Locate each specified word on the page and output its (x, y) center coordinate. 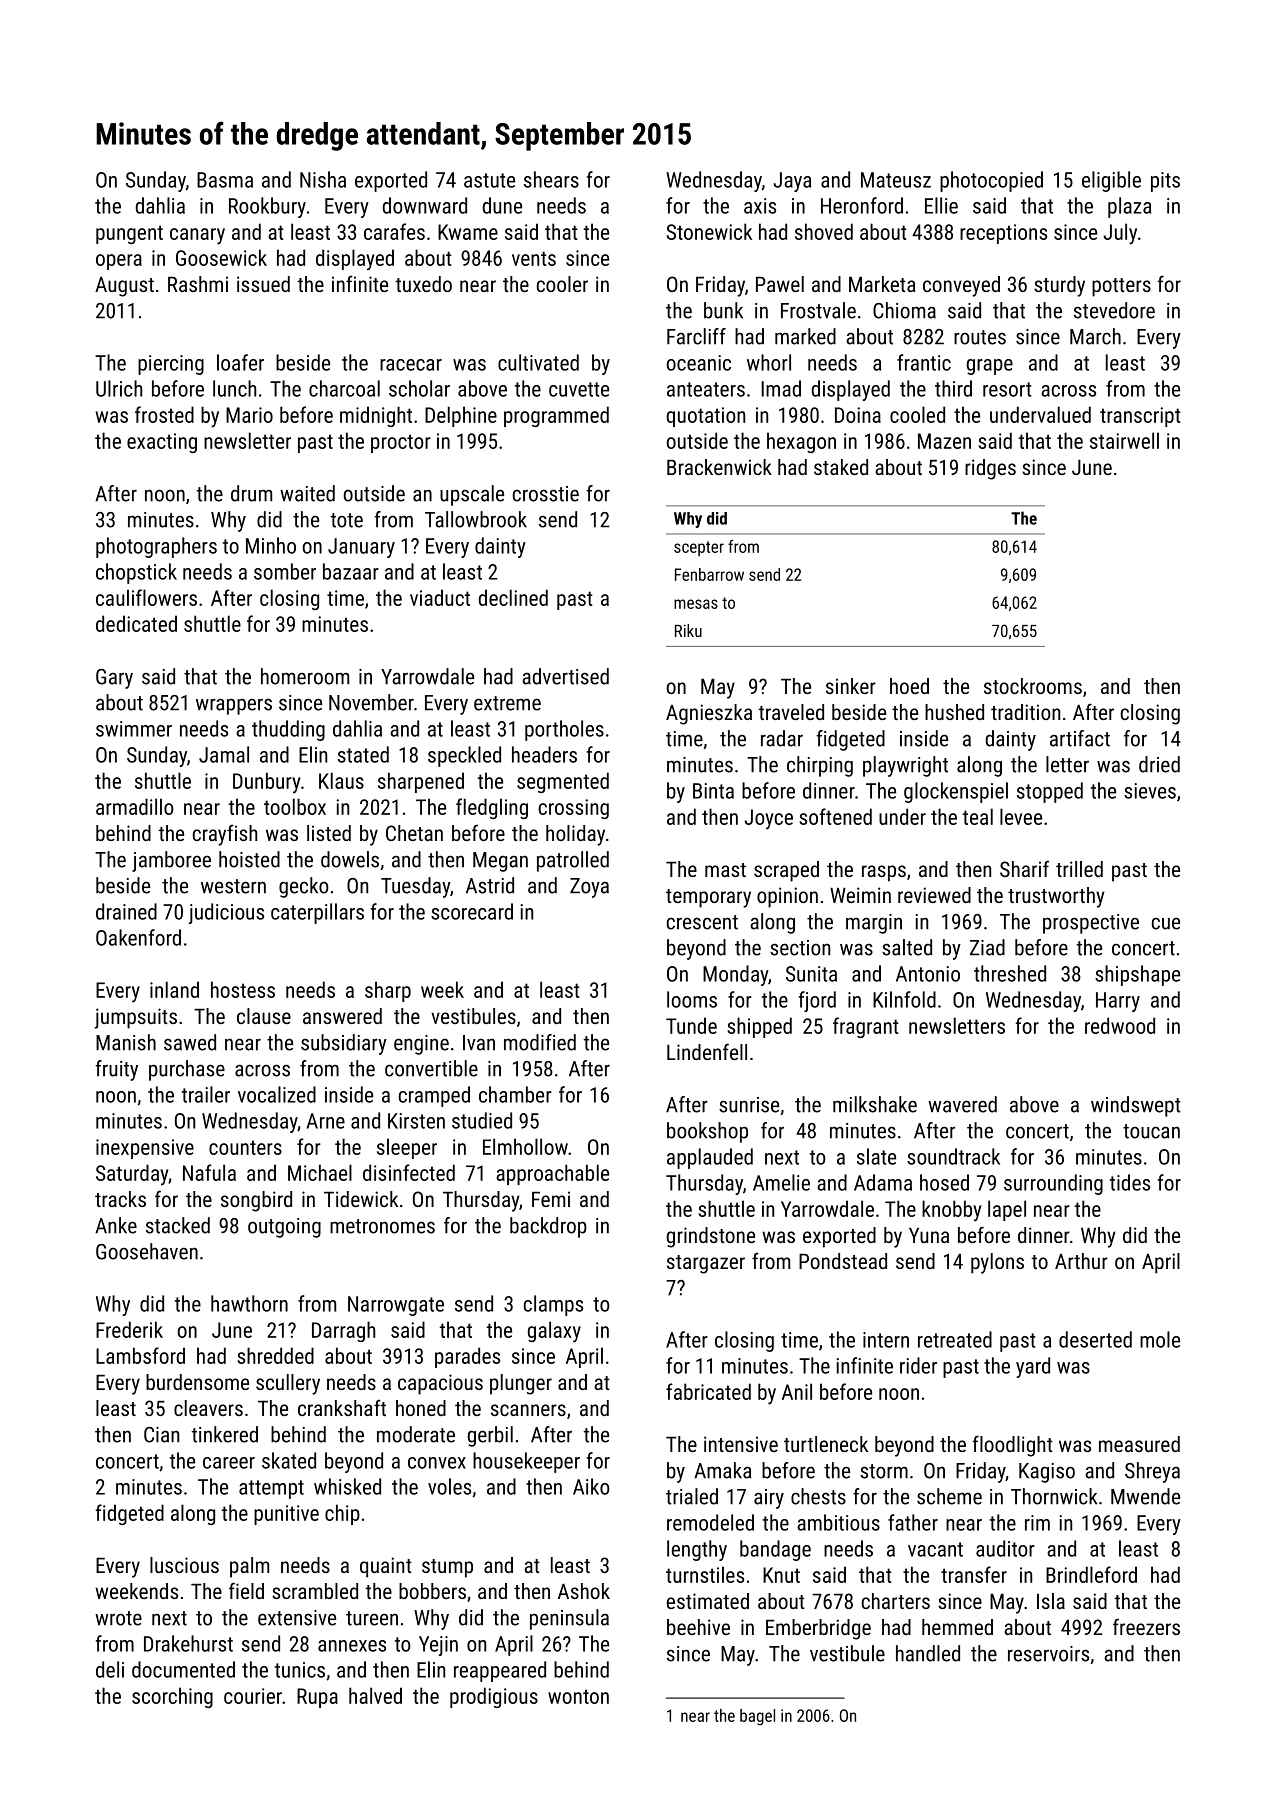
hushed (954, 712)
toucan (1151, 1131)
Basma (225, 180)
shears (551, 179)
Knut (781, 1575)
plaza (1129, 207)
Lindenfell (707, 1051)
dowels (350, 859)
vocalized (277, 1094)
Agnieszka (709, 714)
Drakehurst (188, 1643)
